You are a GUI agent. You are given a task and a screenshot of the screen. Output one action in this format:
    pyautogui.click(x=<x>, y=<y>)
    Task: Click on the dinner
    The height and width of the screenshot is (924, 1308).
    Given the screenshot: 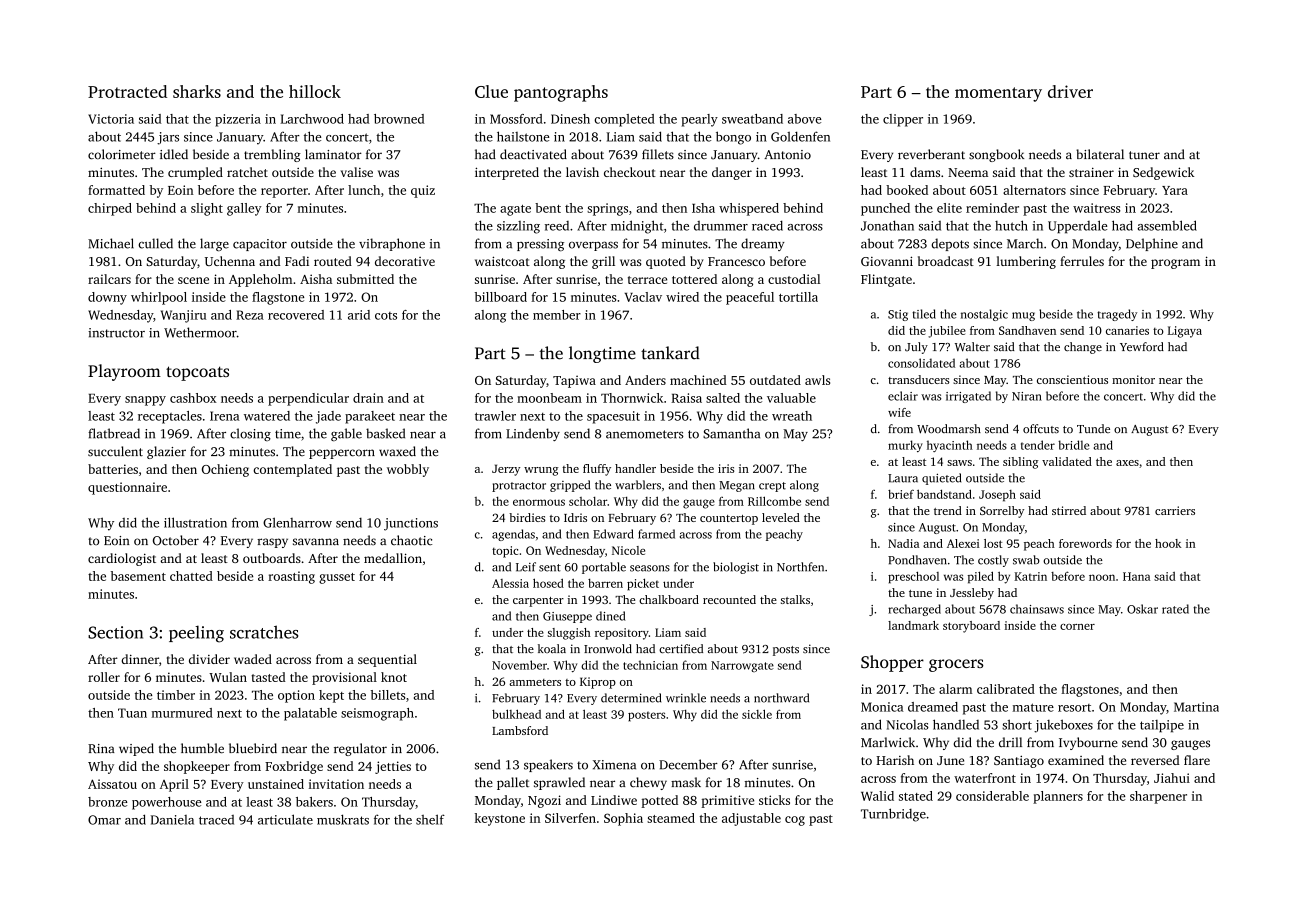 What is the action you would take?
    pyautogui.click(x=140, y=659)
